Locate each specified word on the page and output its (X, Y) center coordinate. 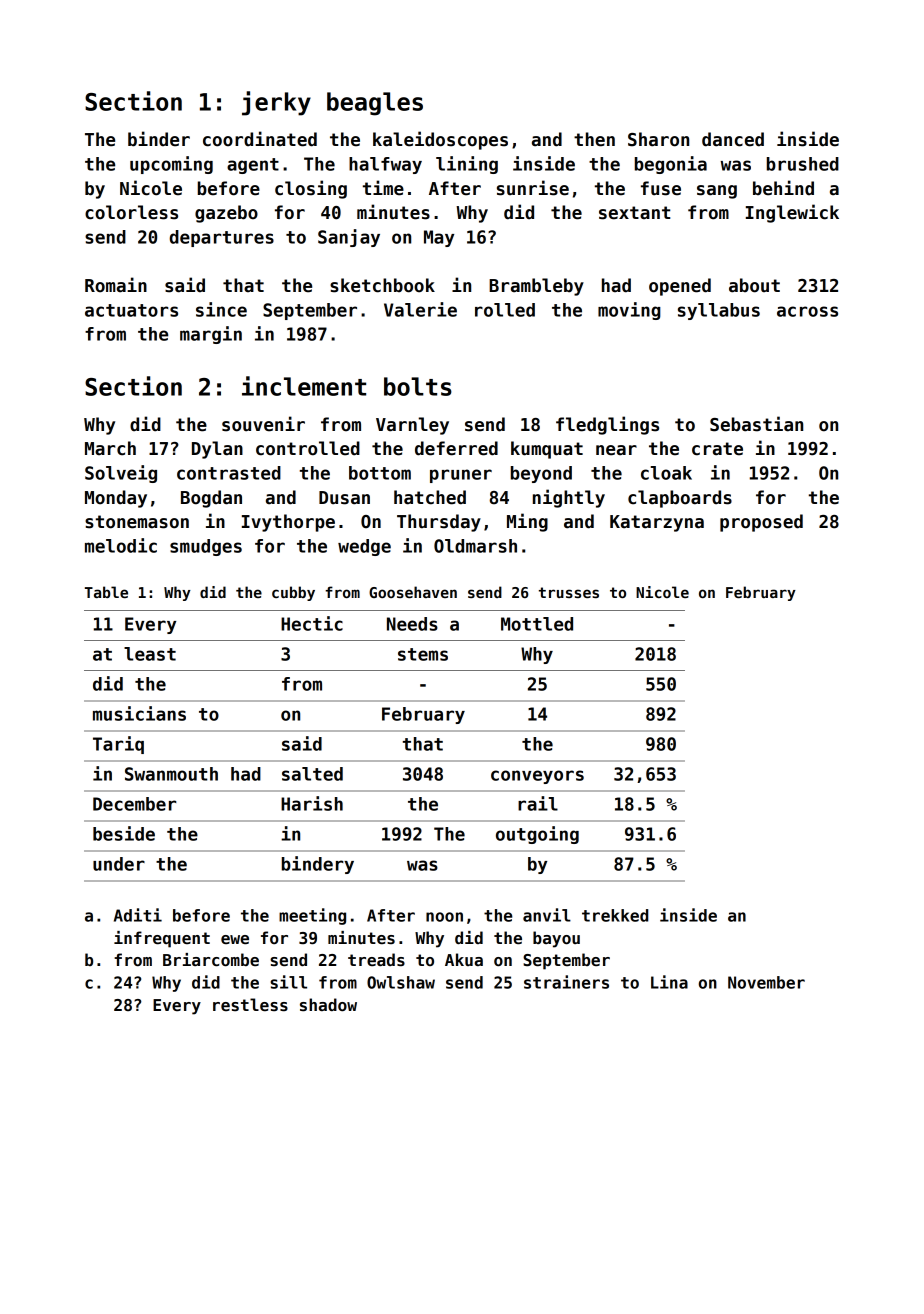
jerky (276, 103)
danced (733, 139)
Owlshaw (401, 982)
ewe (235, 940)
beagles (375, 104)
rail (538, 803)
